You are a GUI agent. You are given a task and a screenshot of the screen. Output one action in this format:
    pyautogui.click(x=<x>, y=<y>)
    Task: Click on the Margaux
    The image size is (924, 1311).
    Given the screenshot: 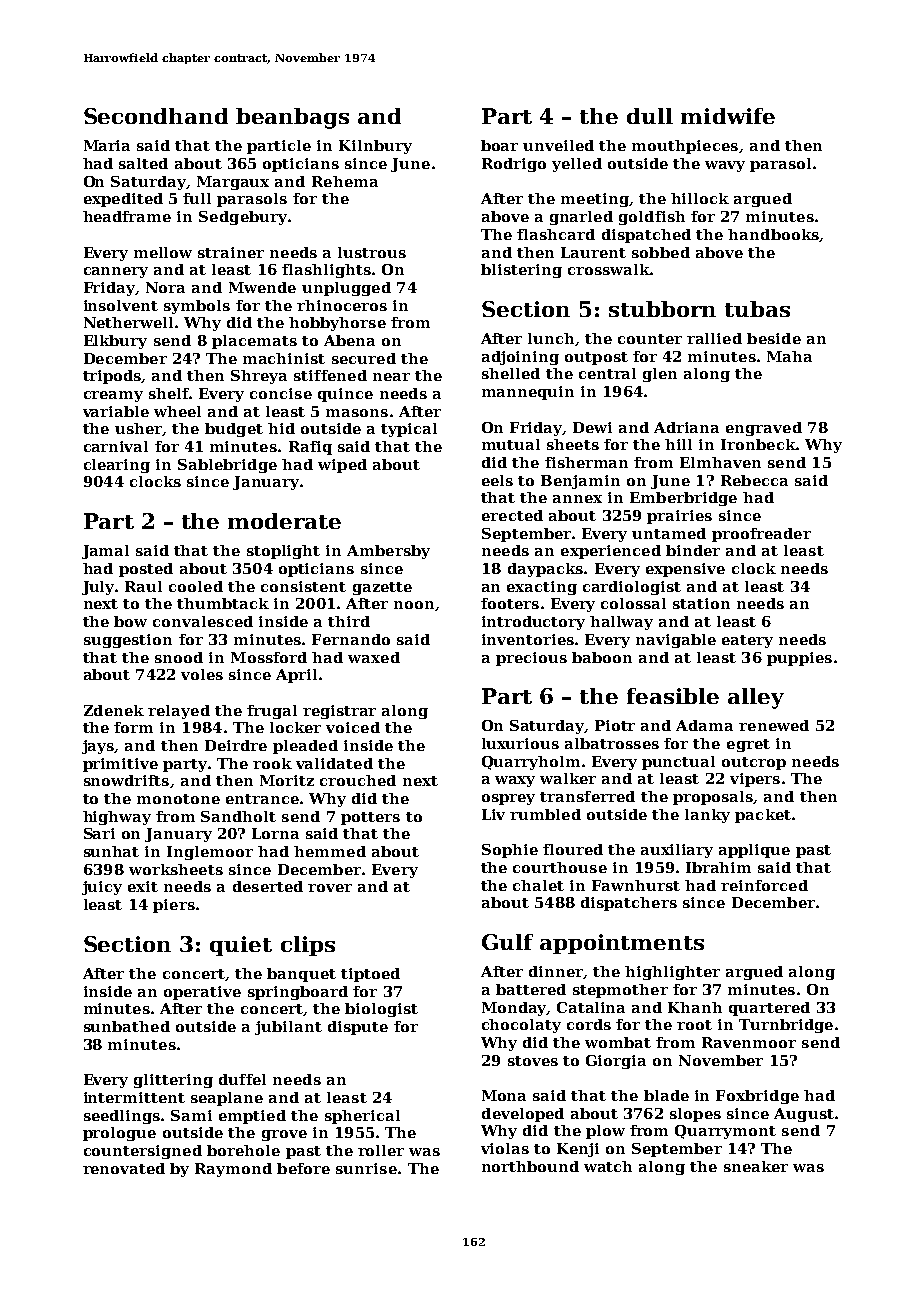 What is the action you would take?
    pyautogui.click(x=233, y=183)
